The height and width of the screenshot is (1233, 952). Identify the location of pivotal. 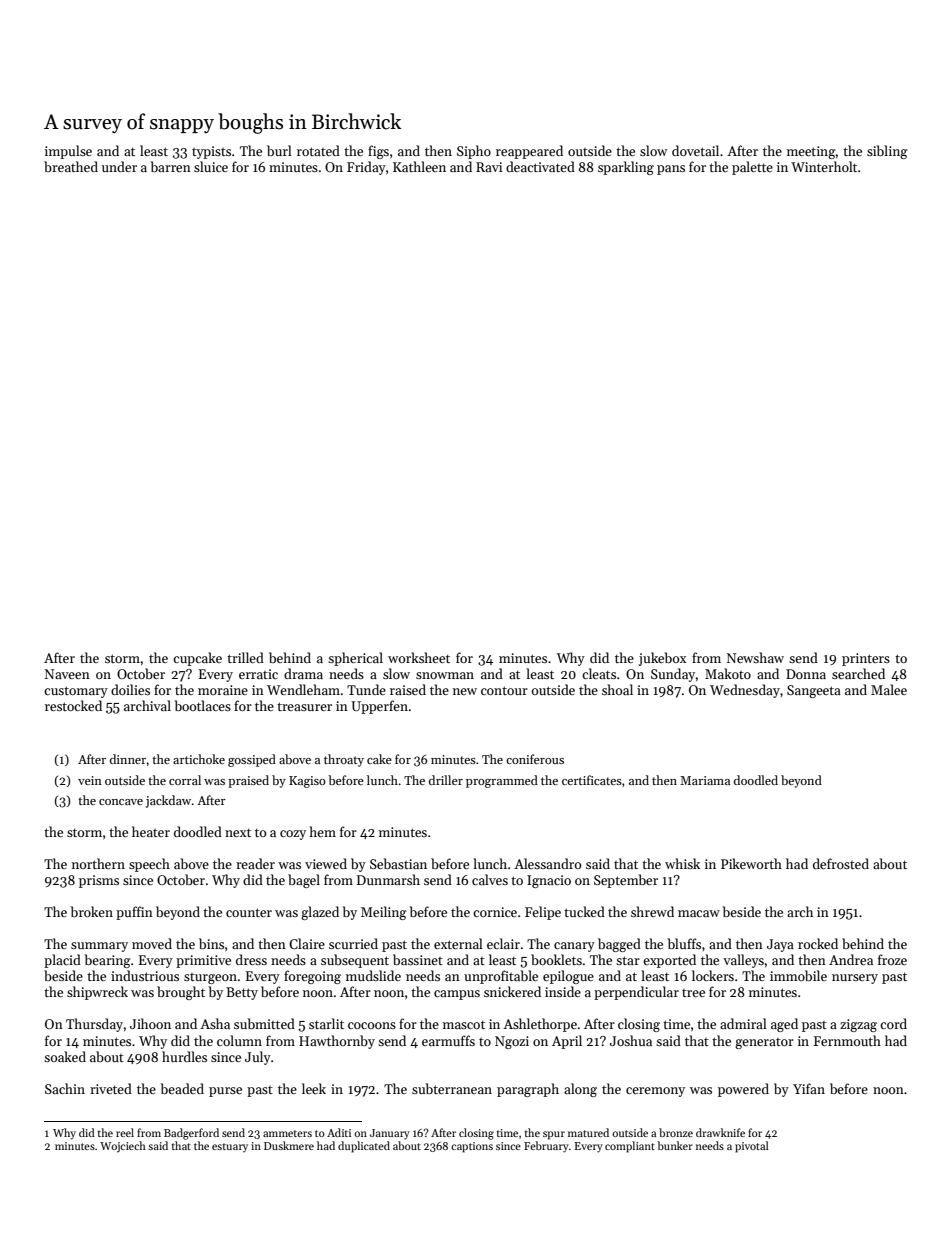
(752, 1147).
